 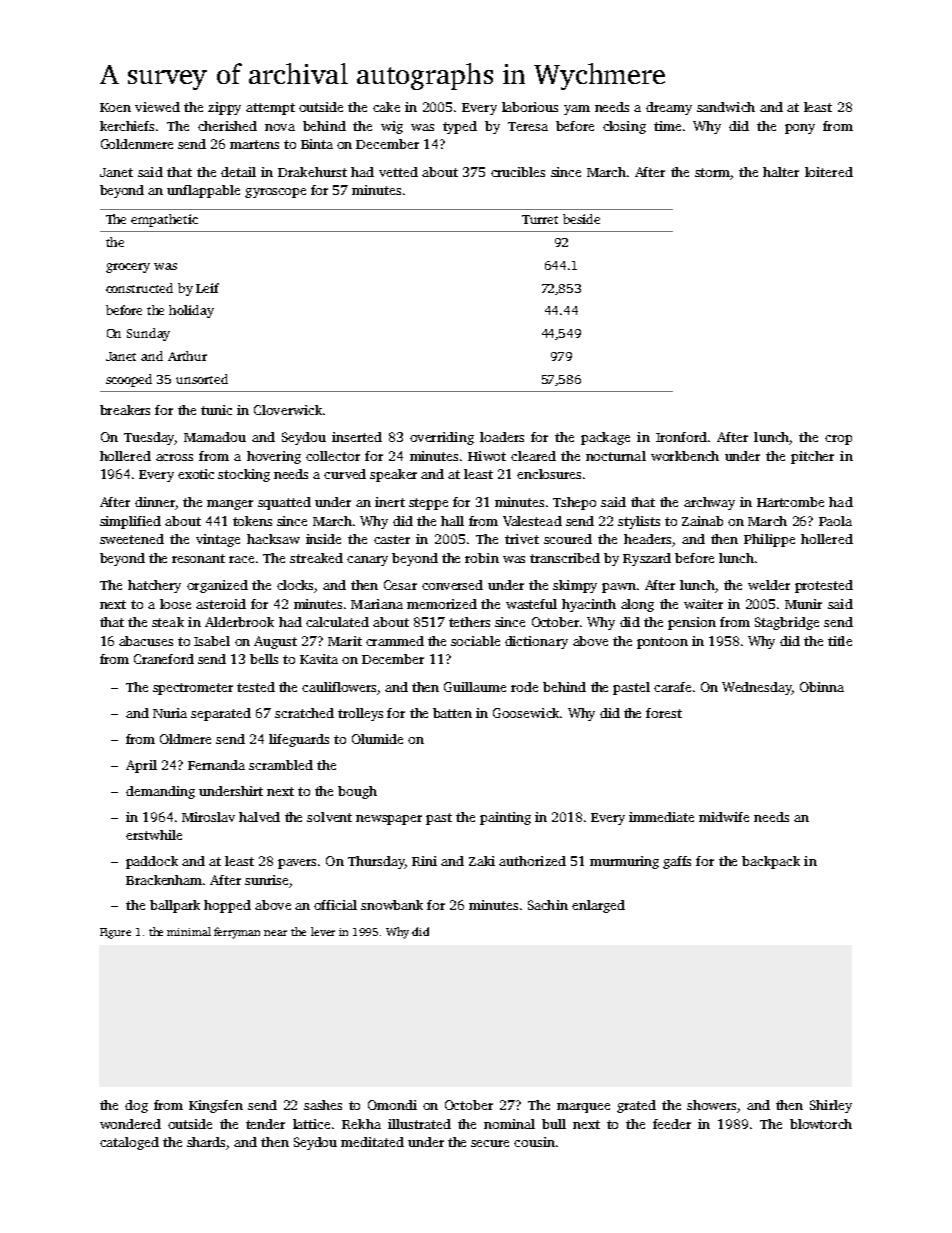 I want to click on collector, so click(x=333, y=456).
